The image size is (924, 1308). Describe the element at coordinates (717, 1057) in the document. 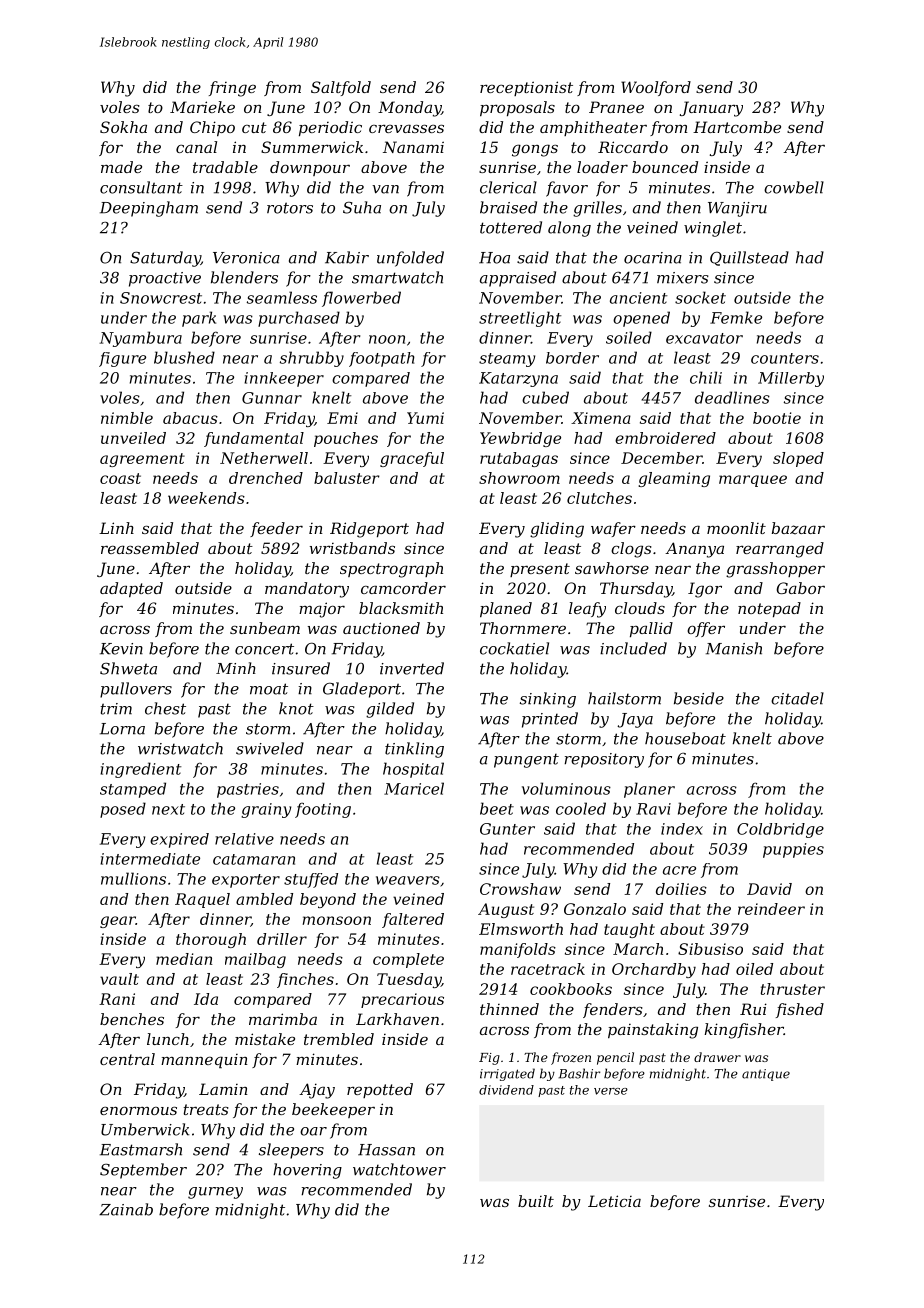

I see `drawer` at that location.
